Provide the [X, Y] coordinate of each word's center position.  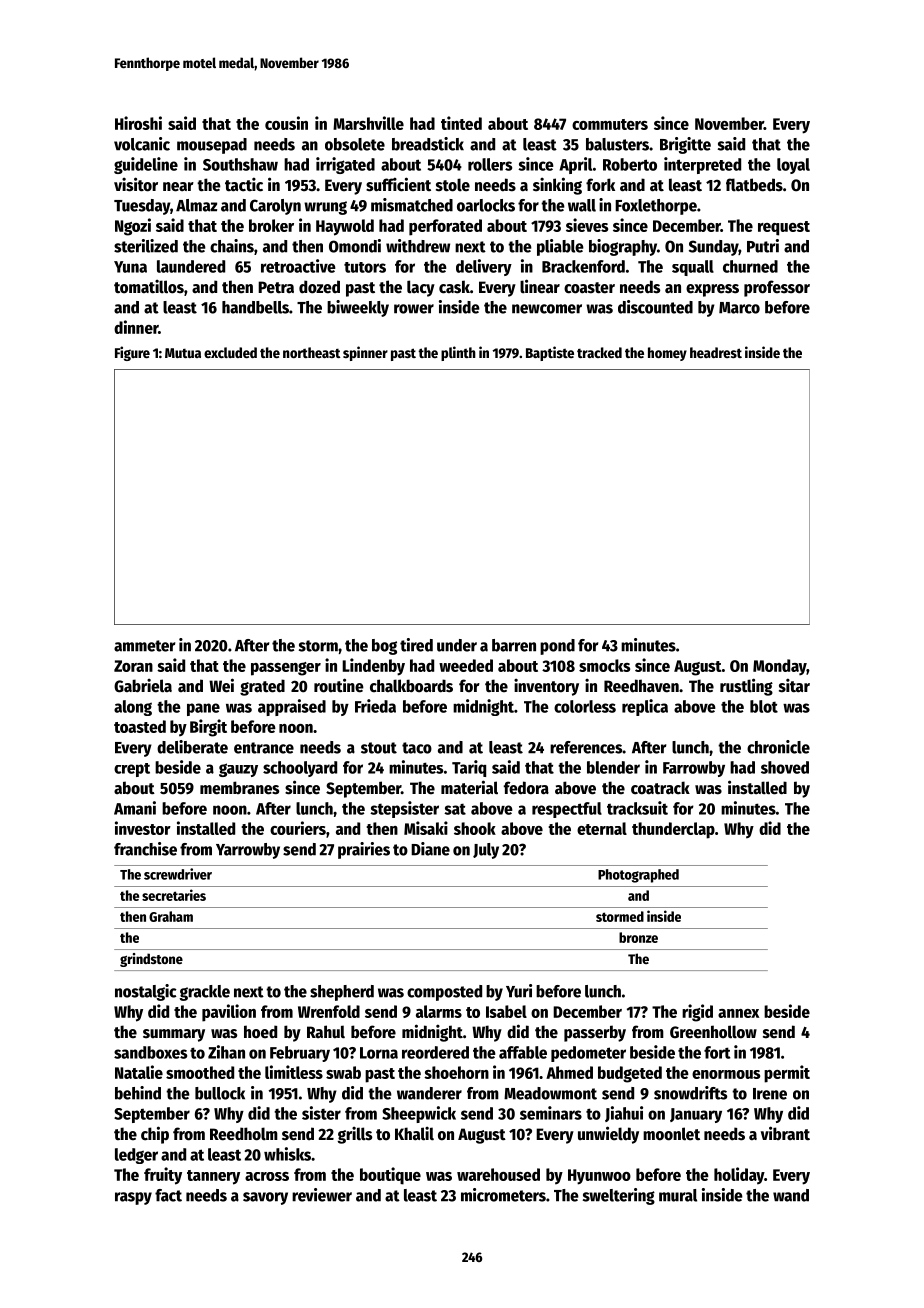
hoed [260, 1032]
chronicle [778, 747]
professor [777, 288]
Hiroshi [138, 123]
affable [523, 1052]
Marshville [368, 123]
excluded [230, 352]
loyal [793, 166]
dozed [319, 287]
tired [416, 645]
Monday [780, 667]
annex [738, 1013]
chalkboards [411, 686]
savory [265, 1198]
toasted [140, 726]
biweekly [358, 308]
